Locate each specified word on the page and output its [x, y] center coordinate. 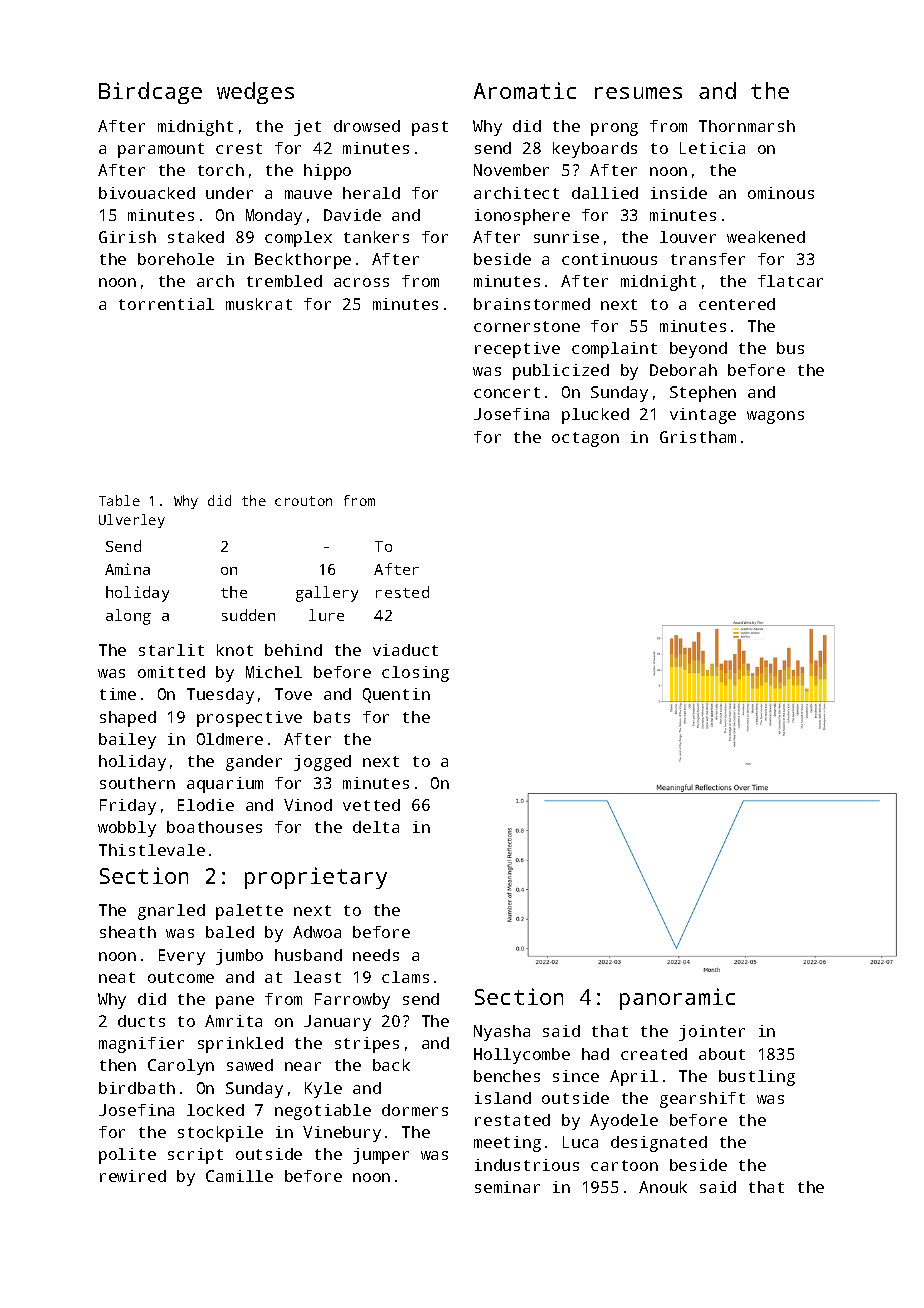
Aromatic [525, 90]
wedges [255, 93]
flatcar [790, 281]
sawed [250, 1065]
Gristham [698, 437]
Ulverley [132, 521]
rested [402, 592]
